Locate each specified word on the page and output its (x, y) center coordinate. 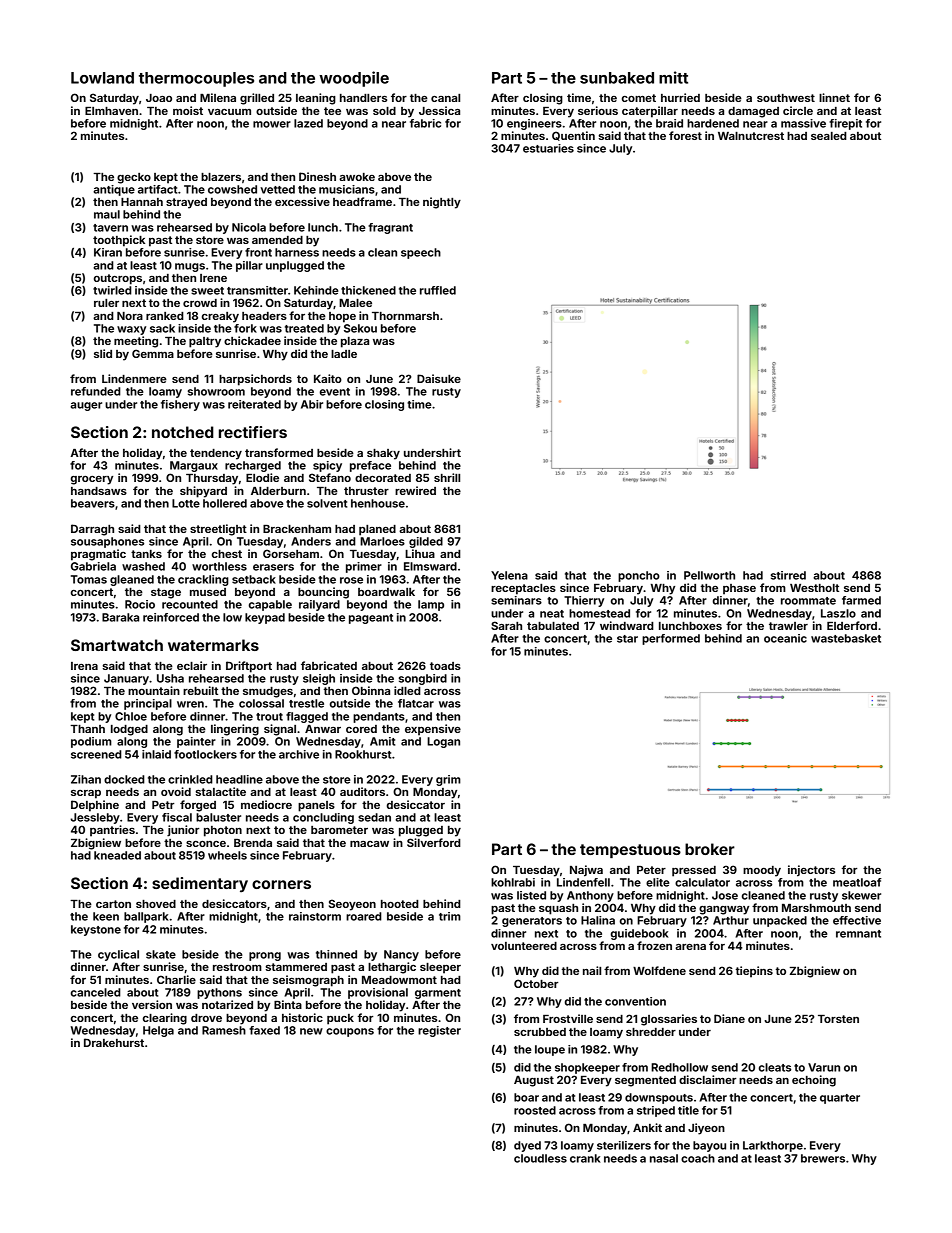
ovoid (176, 791)
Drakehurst (114, 1042)
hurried (680, 97)
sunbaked (617, 78)
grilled (257, 99)
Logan (443, 742)
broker (710, 849)
